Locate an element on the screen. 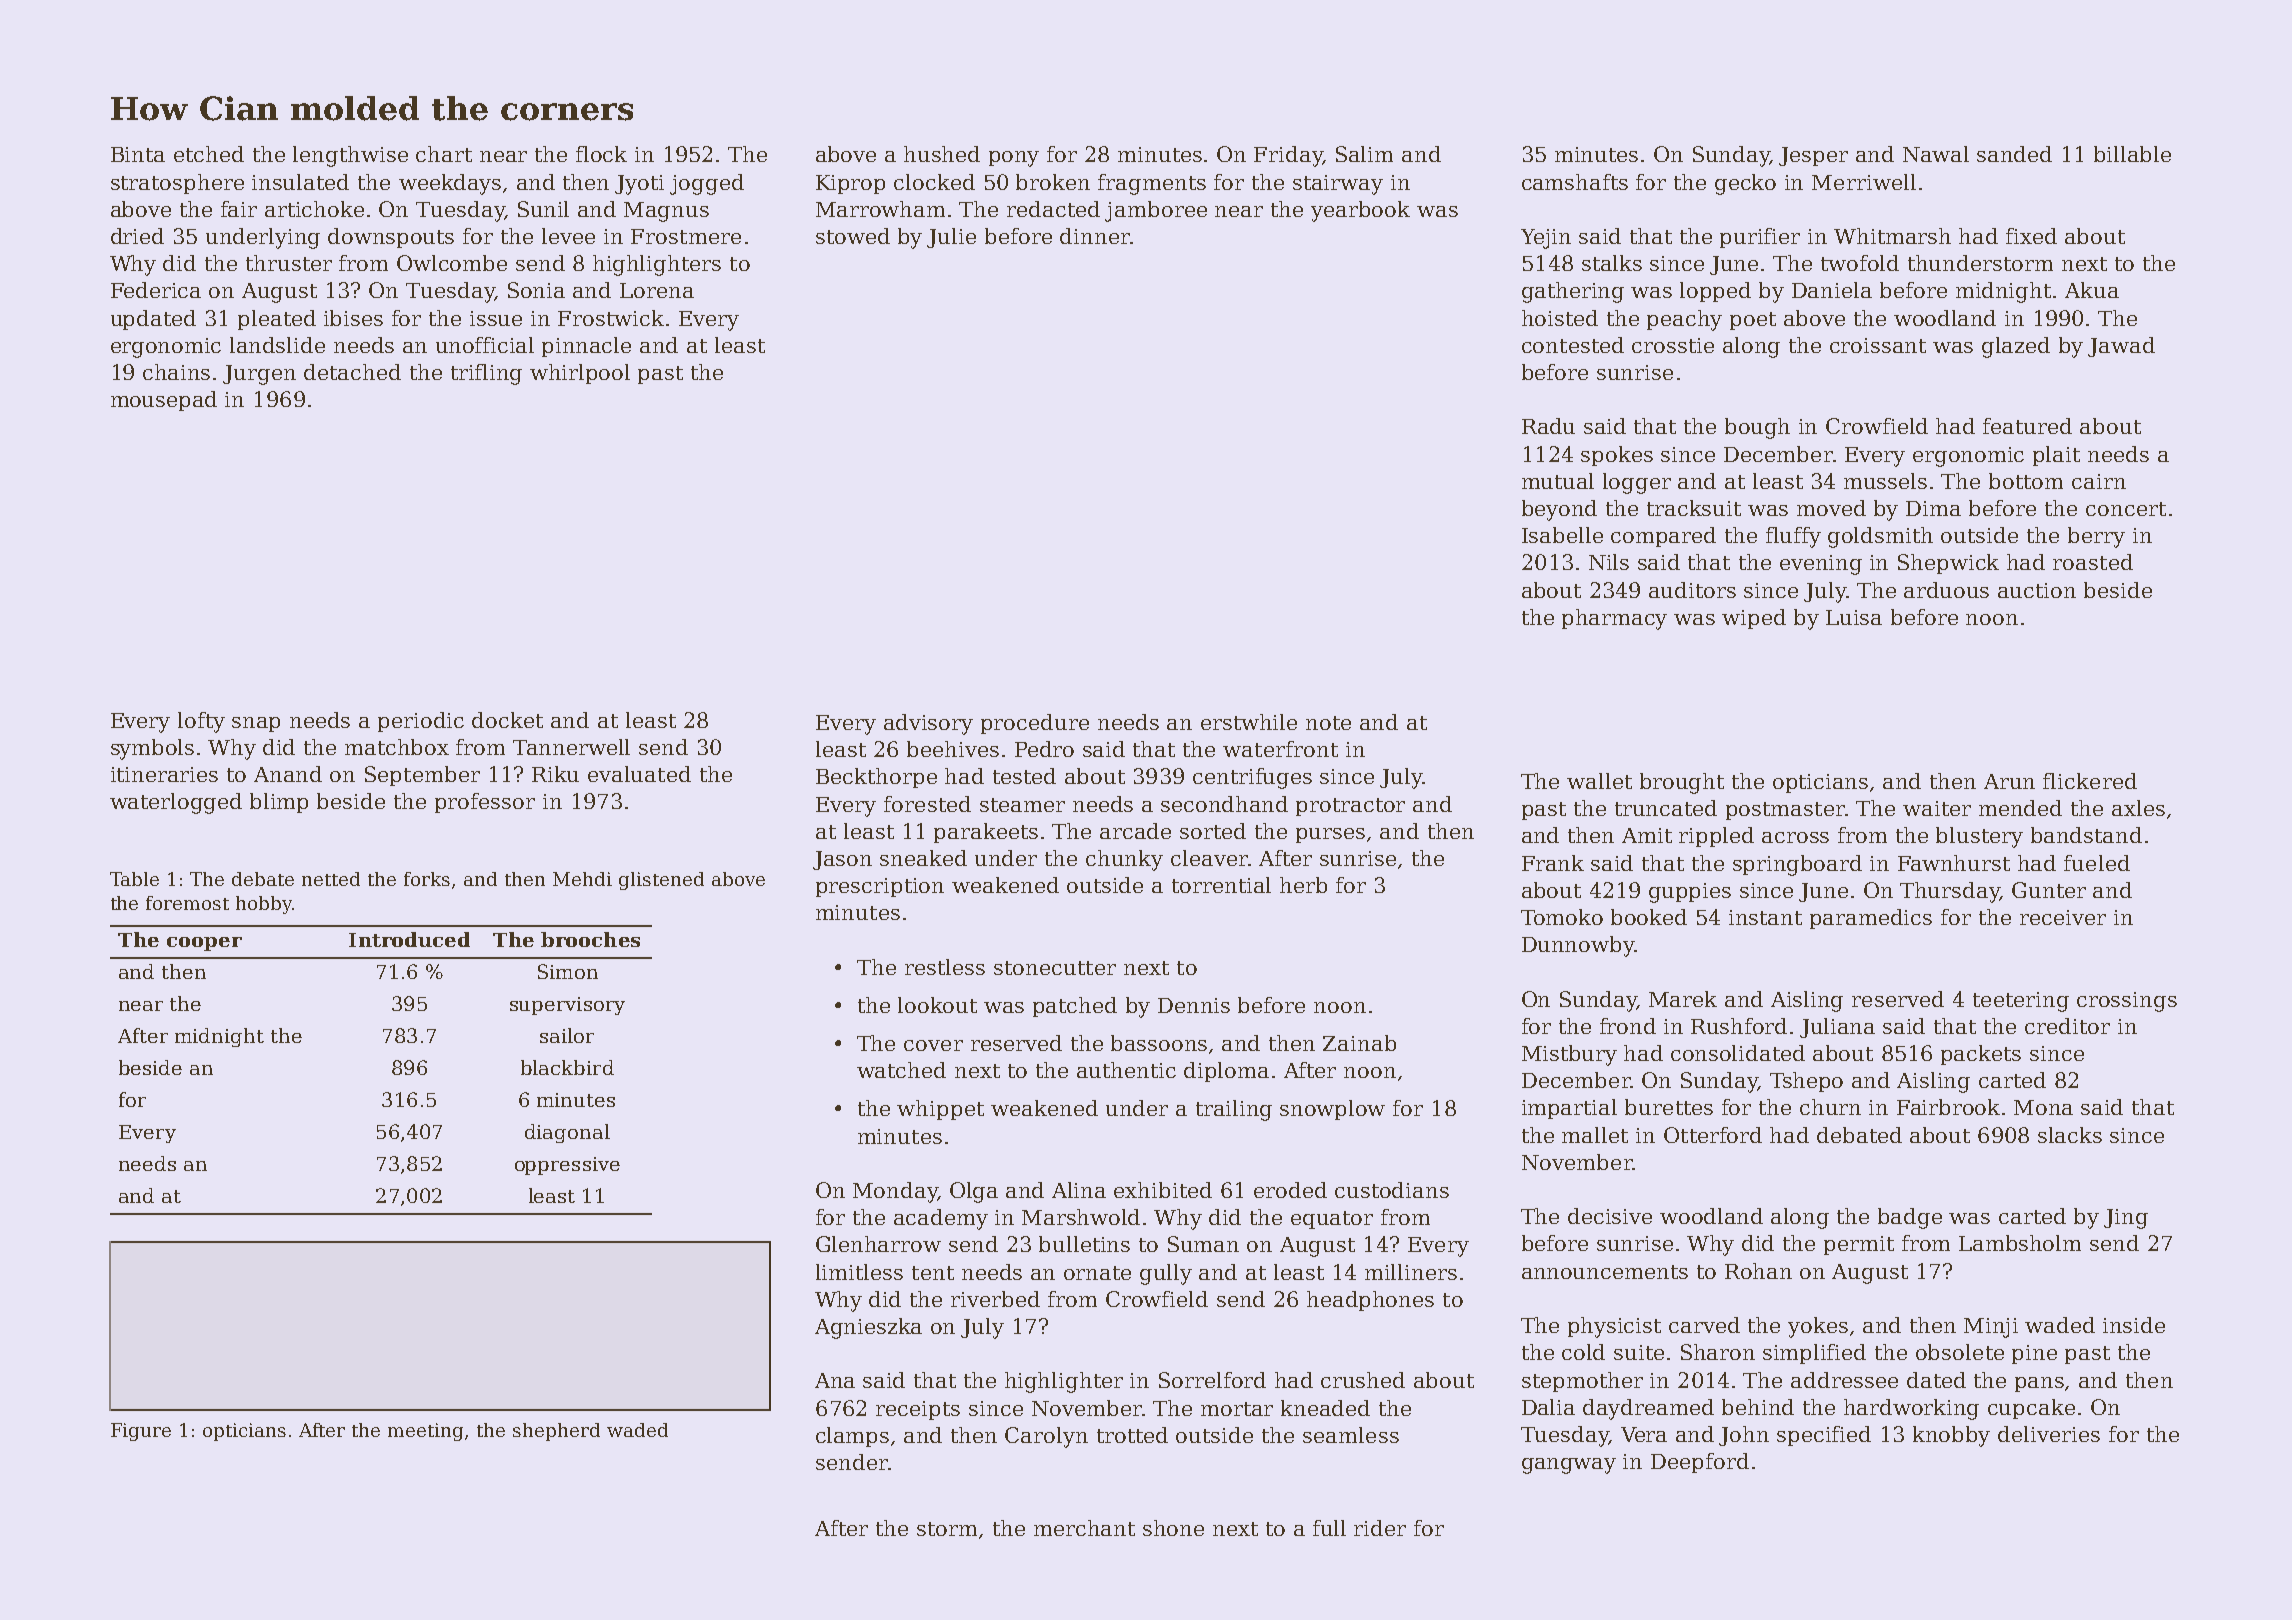 The image size is (2292, 1620). merchant is located at coordinates (1084, 1528).
